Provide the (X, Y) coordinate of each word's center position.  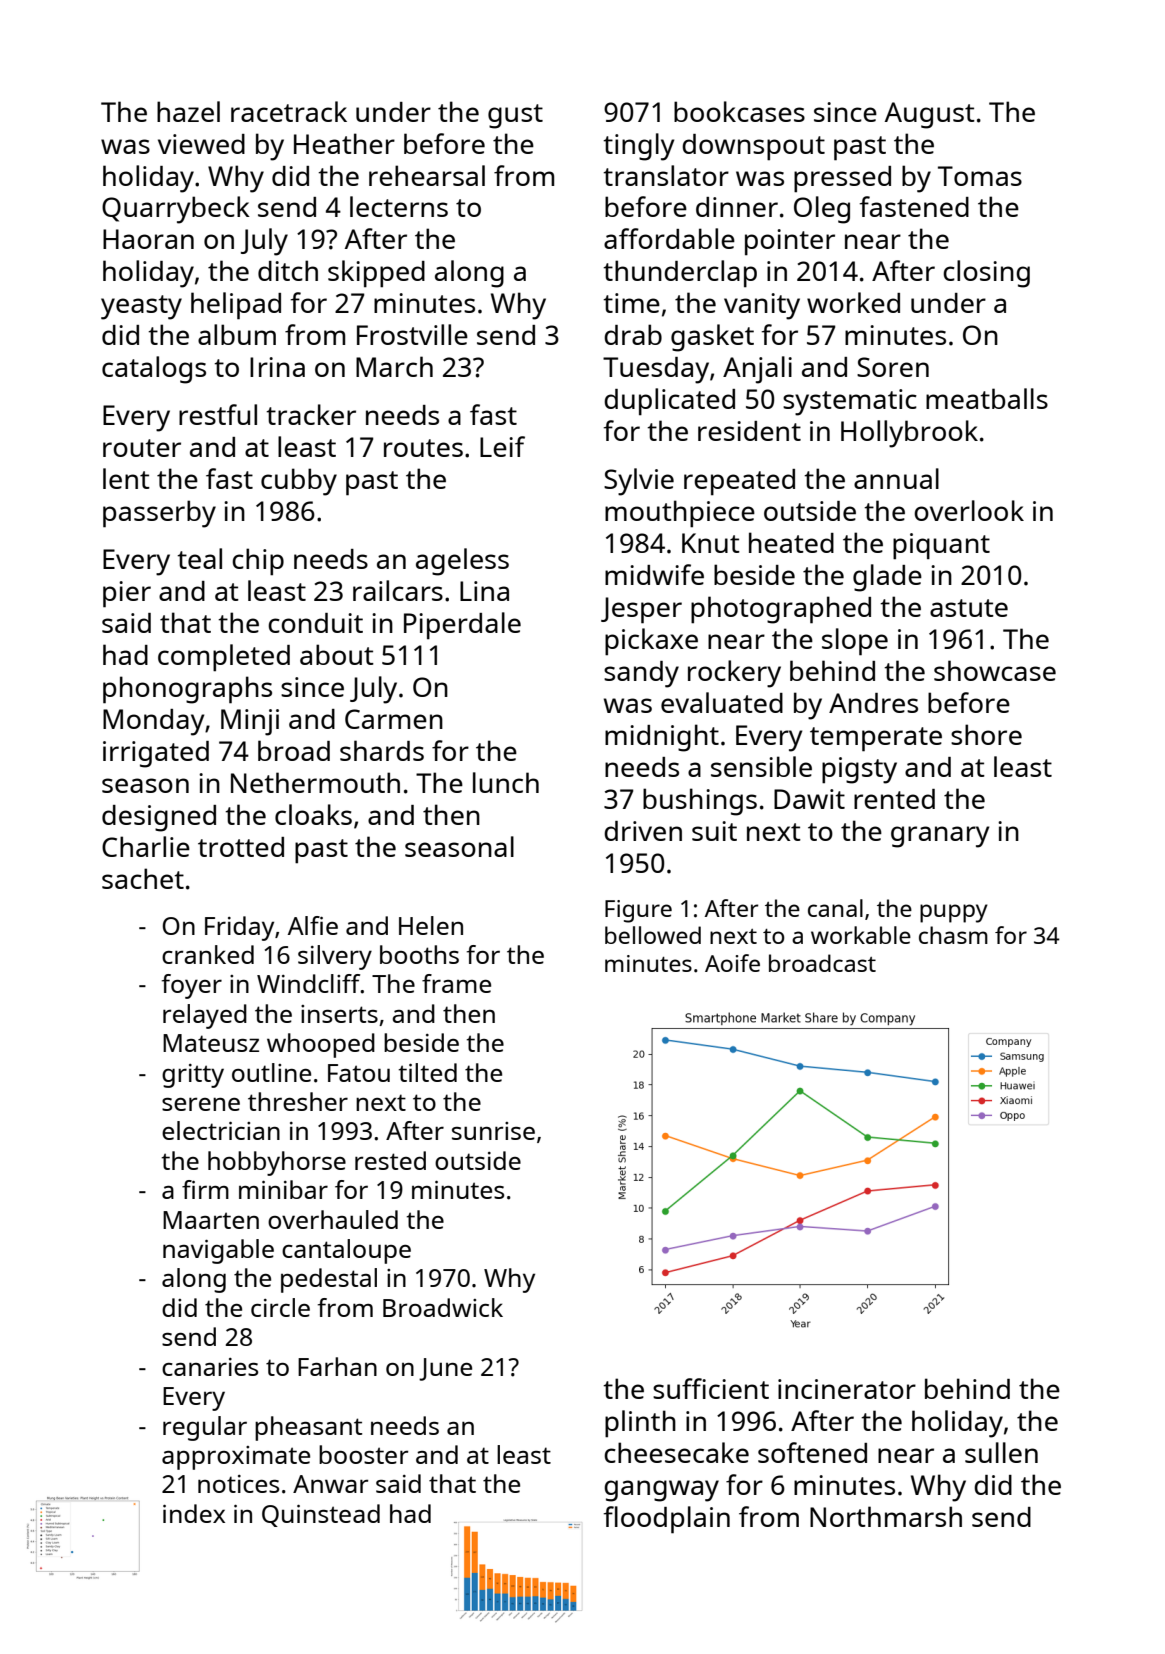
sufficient (711, 1388)
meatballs (987, 398)
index (194, 1513)
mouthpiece (680, 514)
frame (456, 983)
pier (127, 594)
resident (749, 431)
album (237, 334)
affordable (669, 238)
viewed (201, 144)
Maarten (211, 1220)
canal (835, 908)
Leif (502, 446)
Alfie (313, 925)
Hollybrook (909, 434)
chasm (953, 935)
